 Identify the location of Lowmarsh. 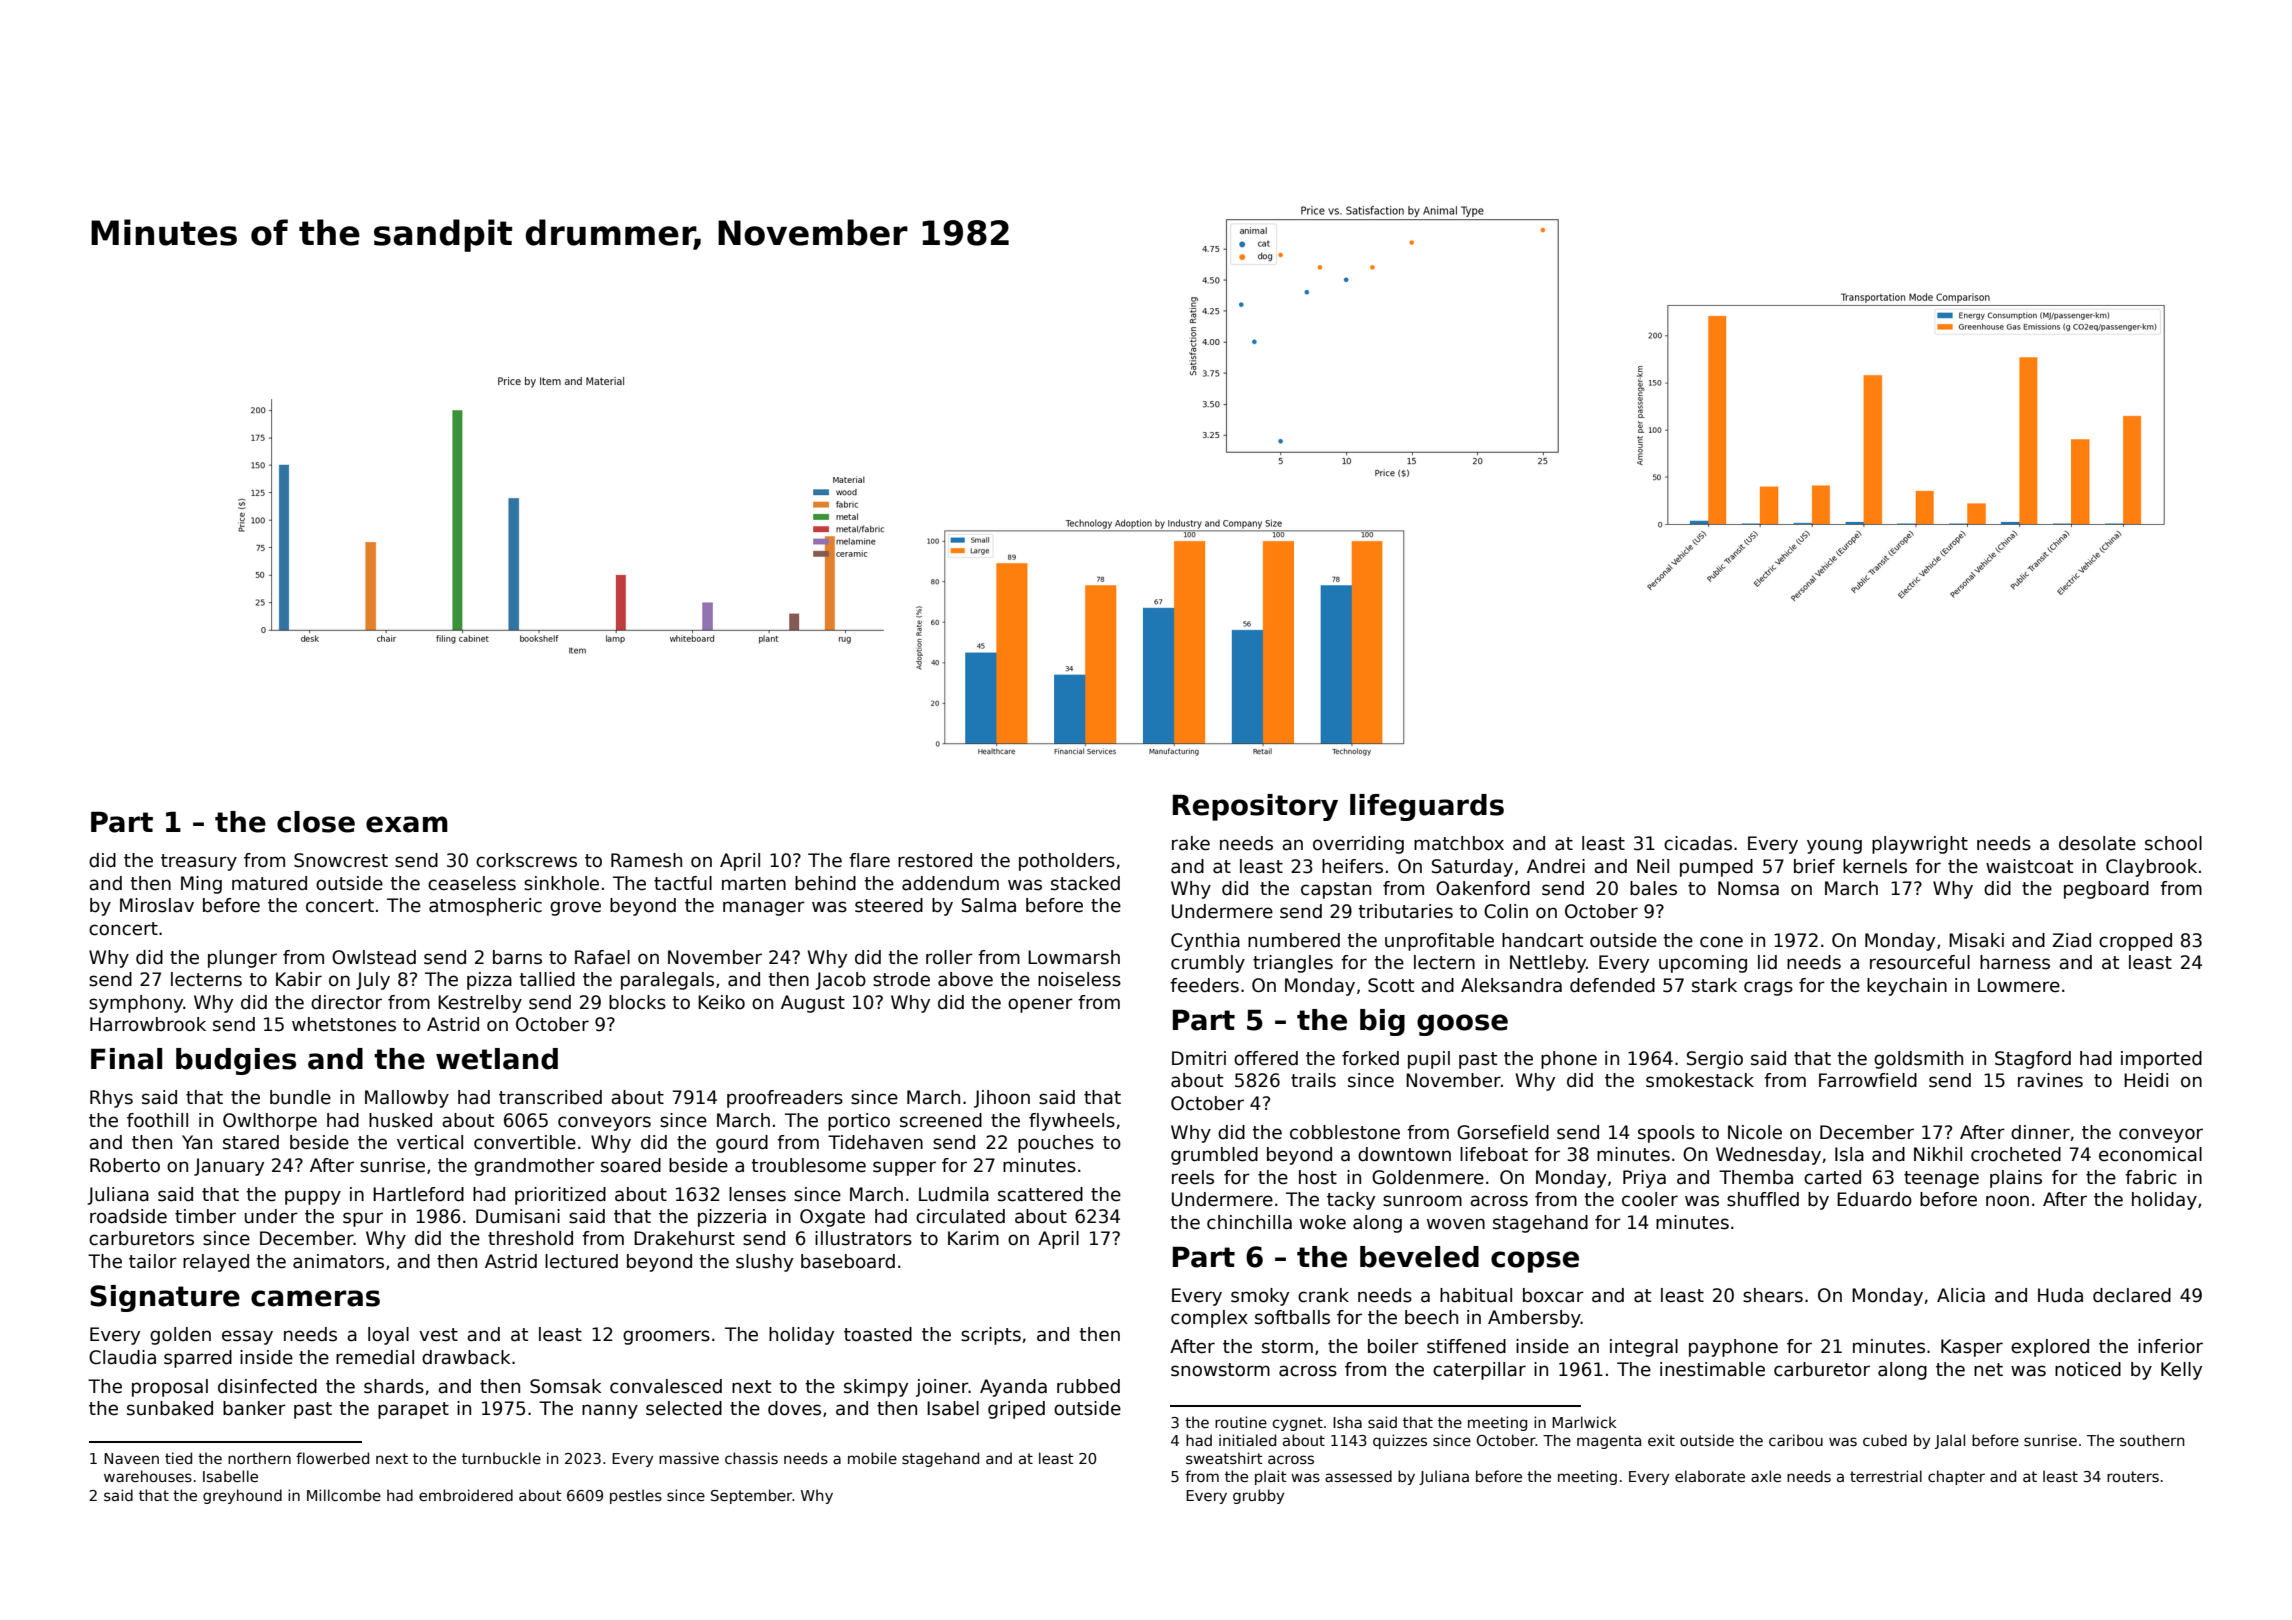
(1074, 957).
